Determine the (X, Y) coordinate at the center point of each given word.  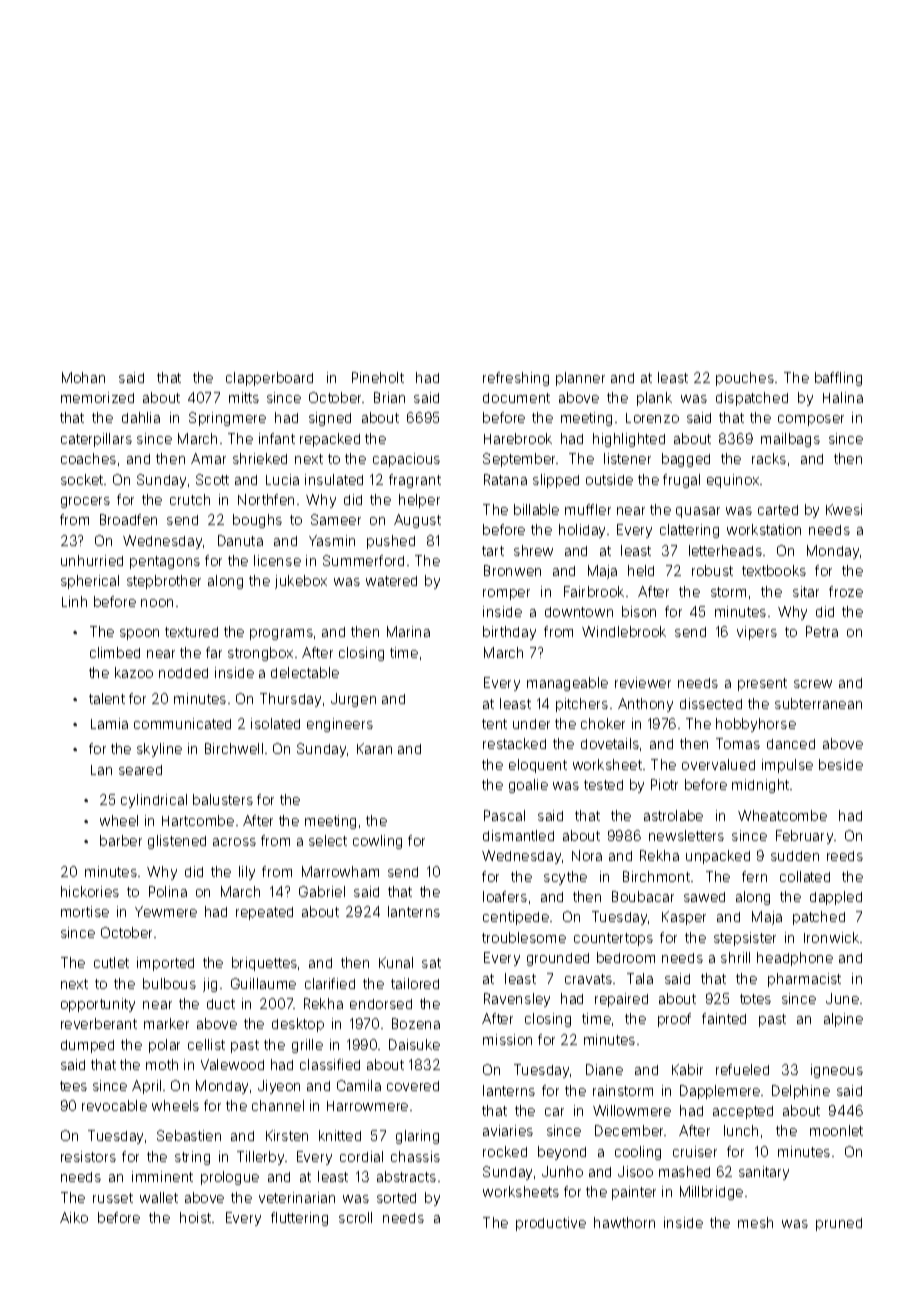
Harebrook (518, 438)
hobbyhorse (756, 725)
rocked (505, 1151)
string (192, 1158)
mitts (244, 397)
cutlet (111, 962)
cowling (377, 842)
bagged (686, 460)
